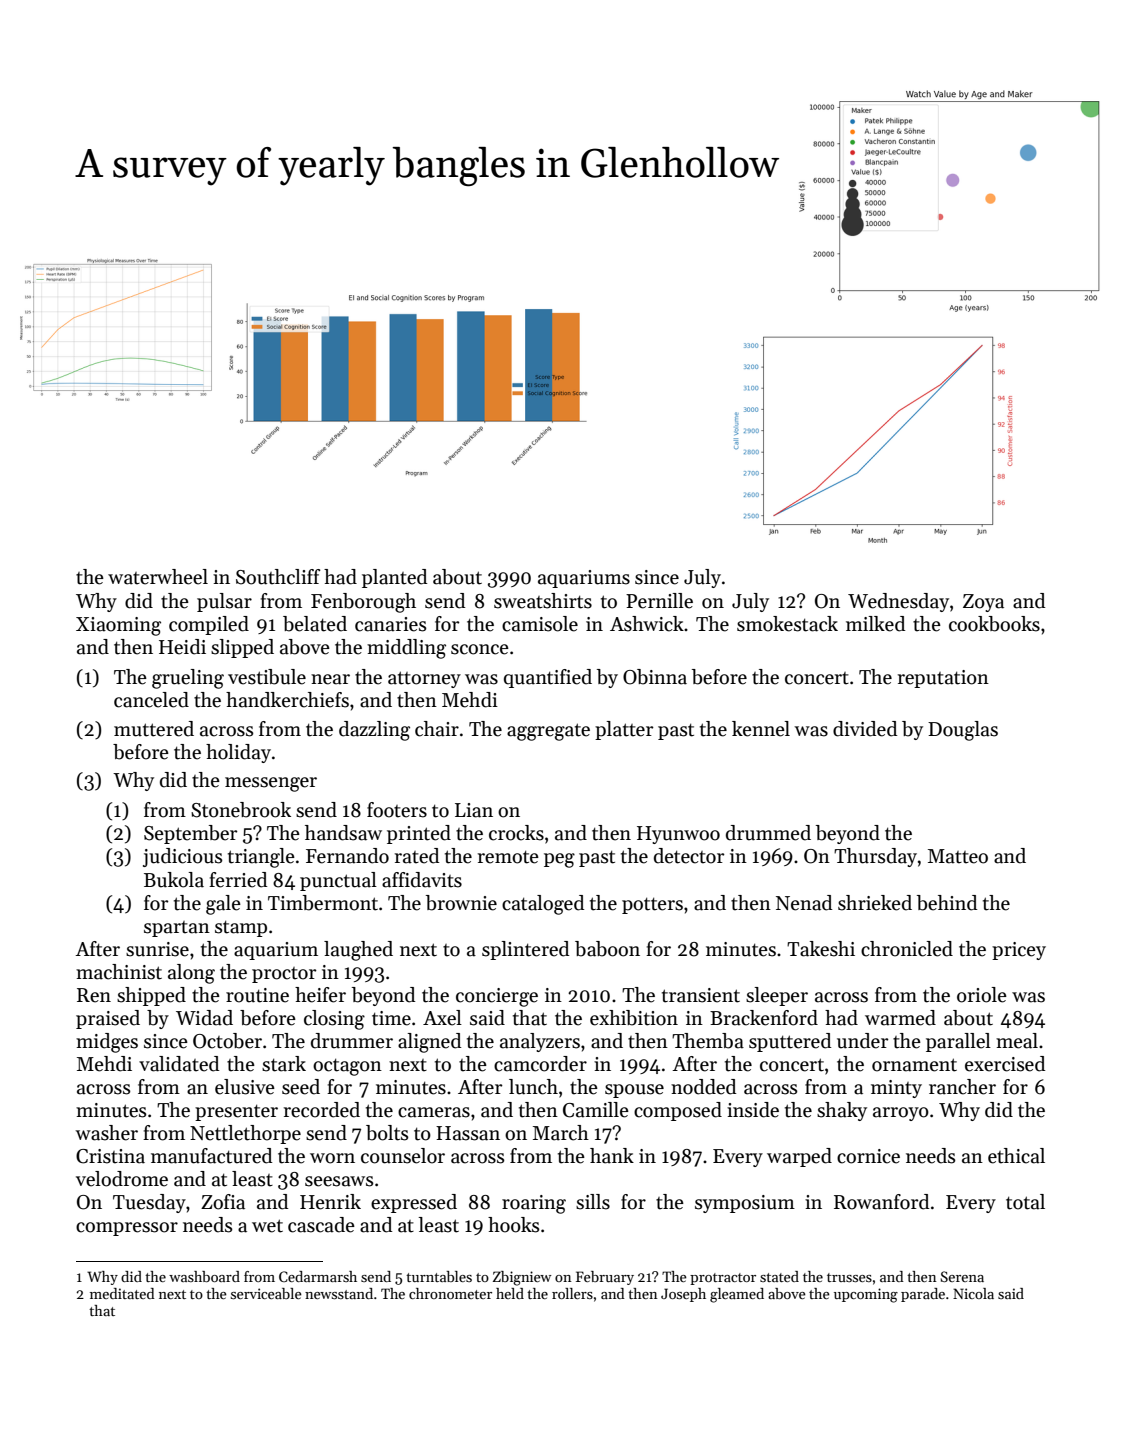 This screenshot has height=1452, width=1122. What do you see at coordinates (994, 624) in the screenshot?
I see `cookbooks` at bounding box center [994, 624].
